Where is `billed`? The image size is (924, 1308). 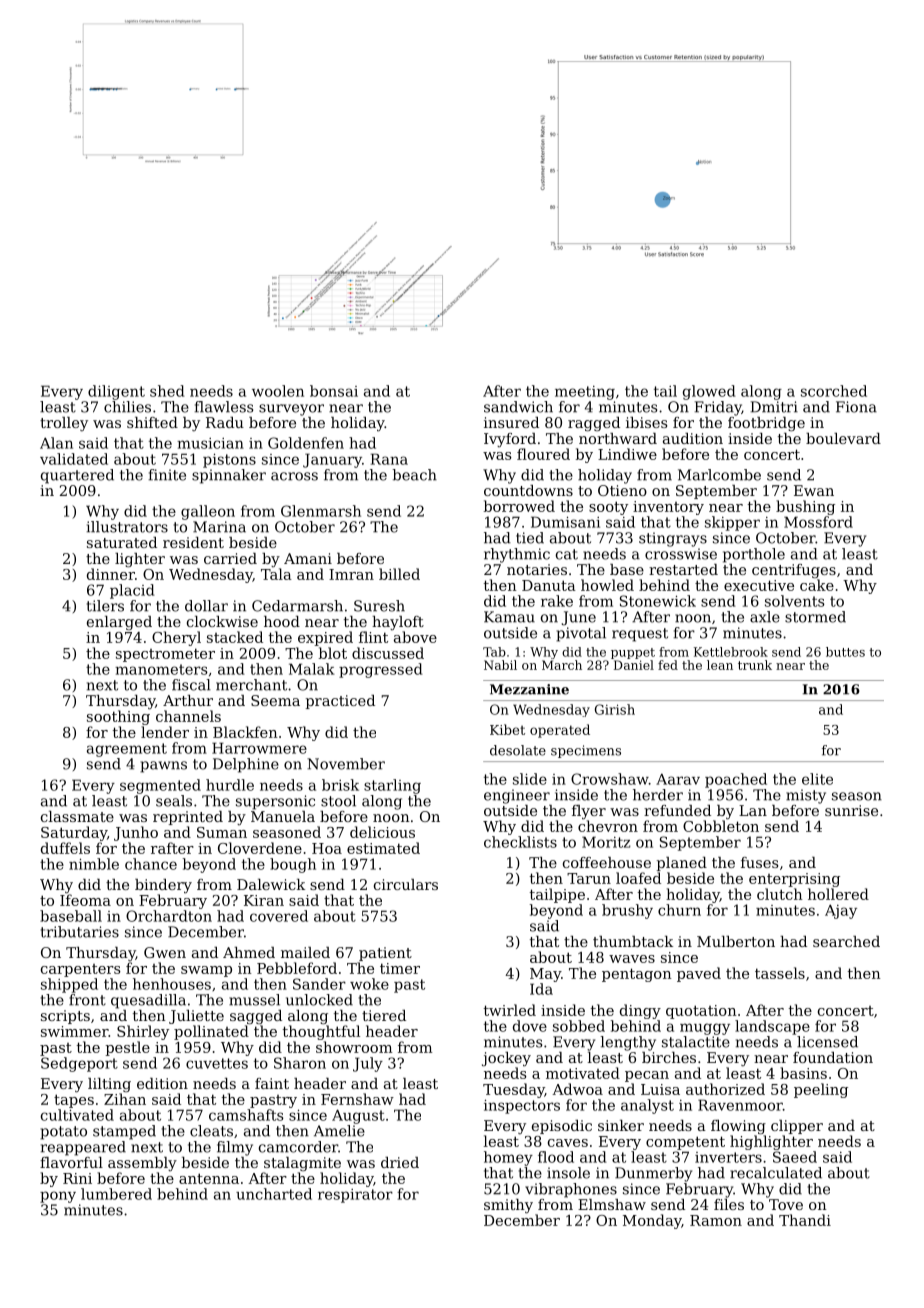
billed is located at coordinates (399, 574).
